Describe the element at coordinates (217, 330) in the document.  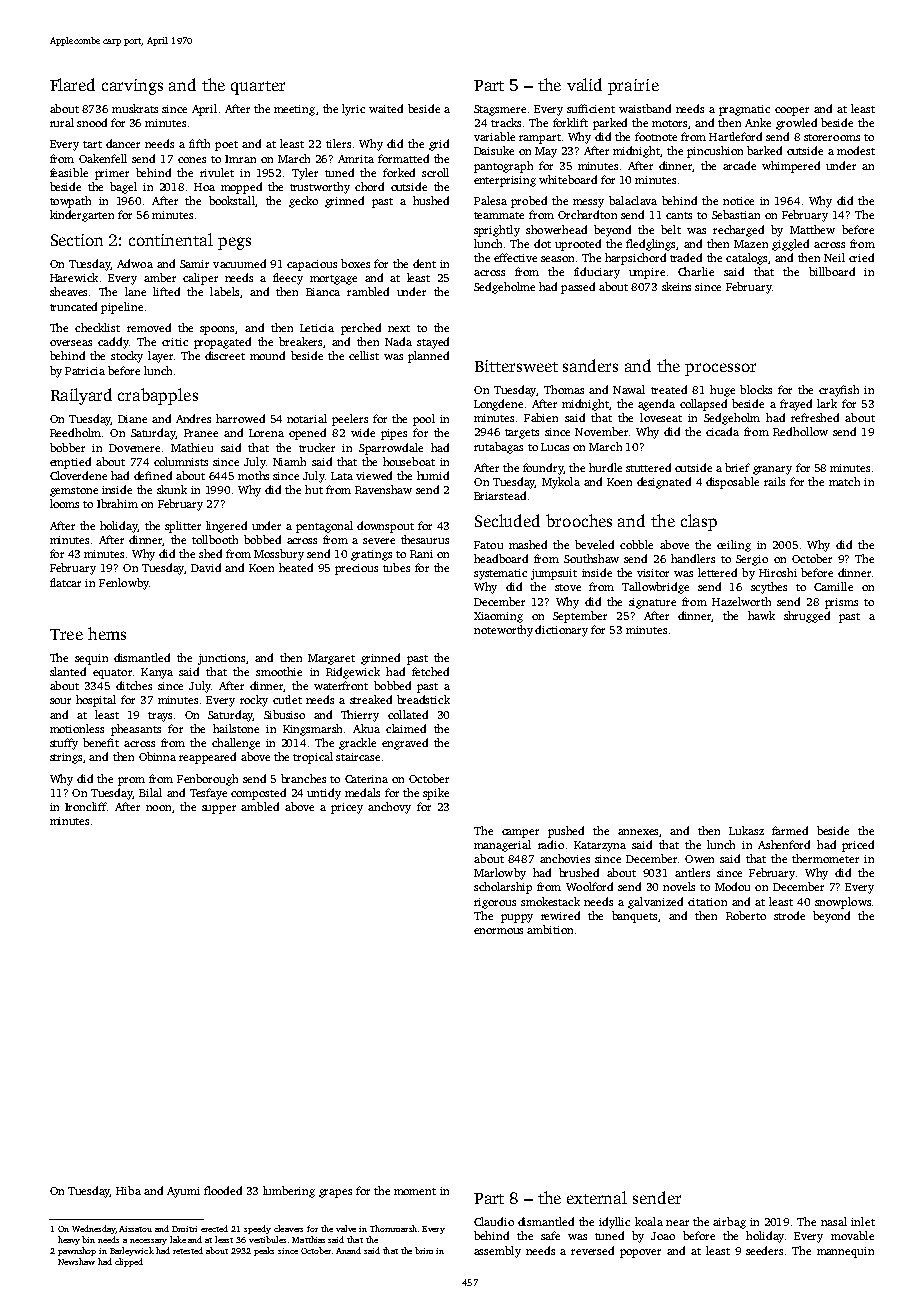
I see `spoons` at that location.
